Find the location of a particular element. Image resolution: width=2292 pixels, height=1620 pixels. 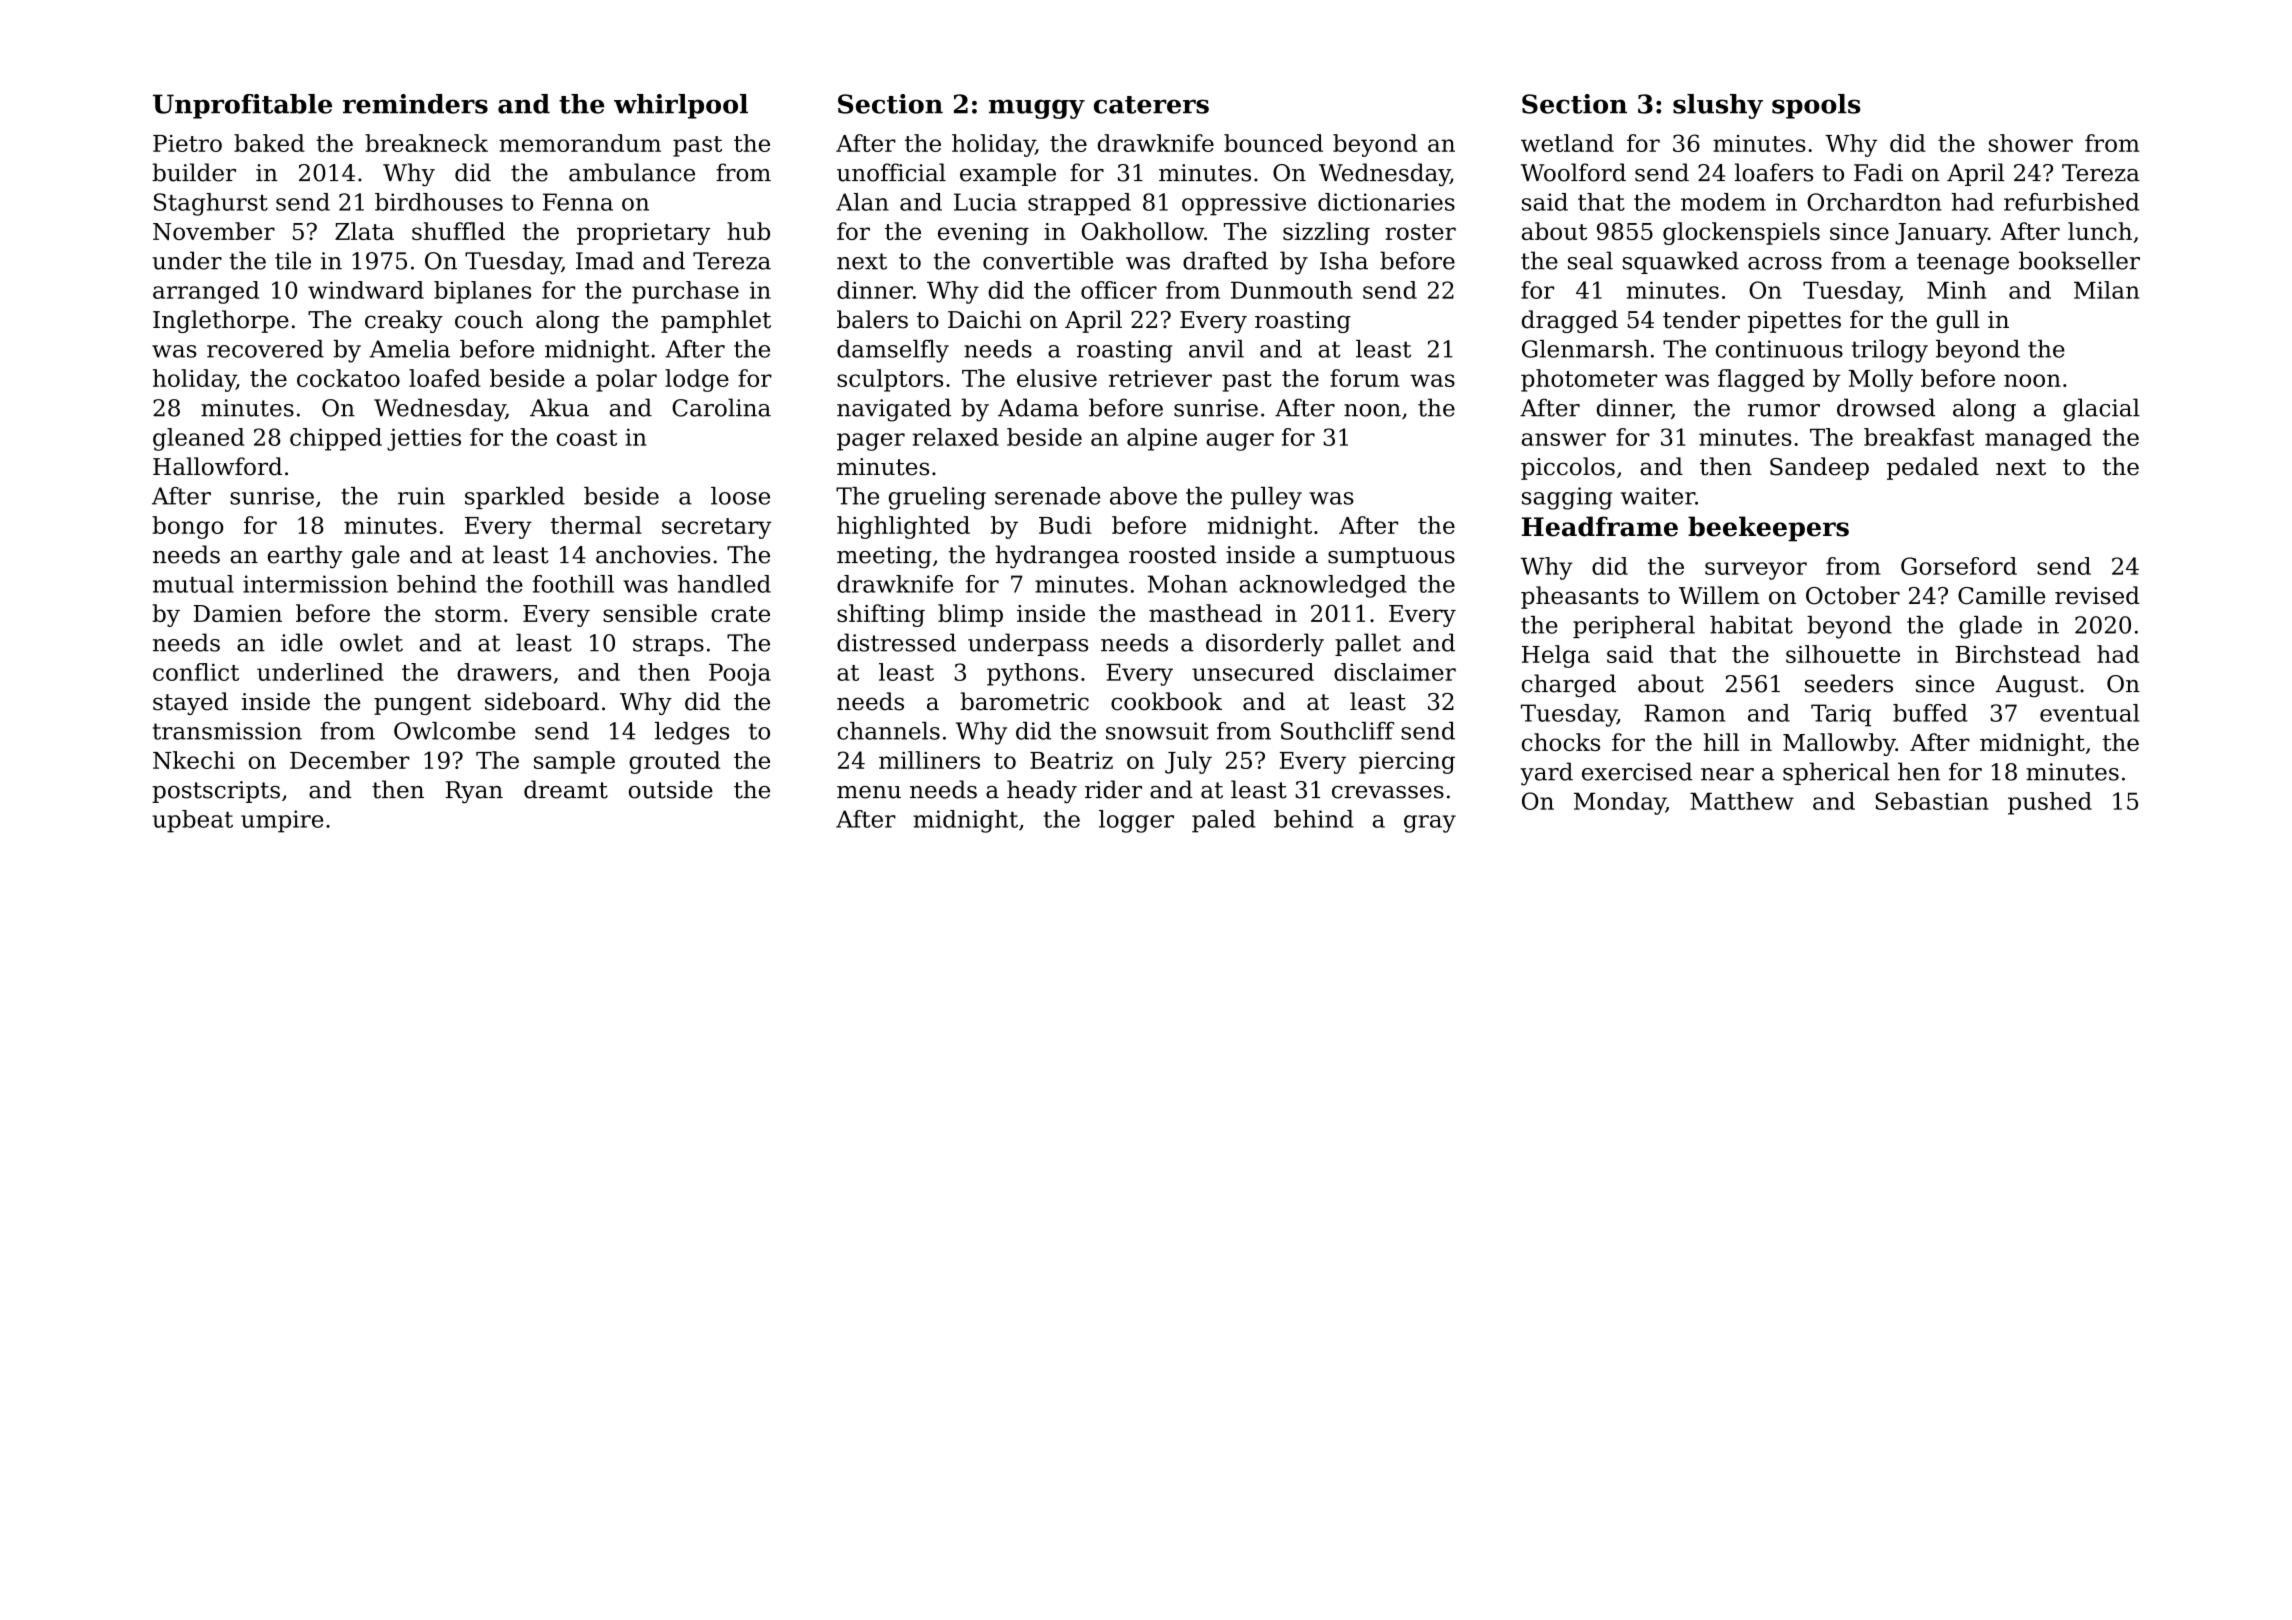

Pietro is located at coordinates (187, 143).
